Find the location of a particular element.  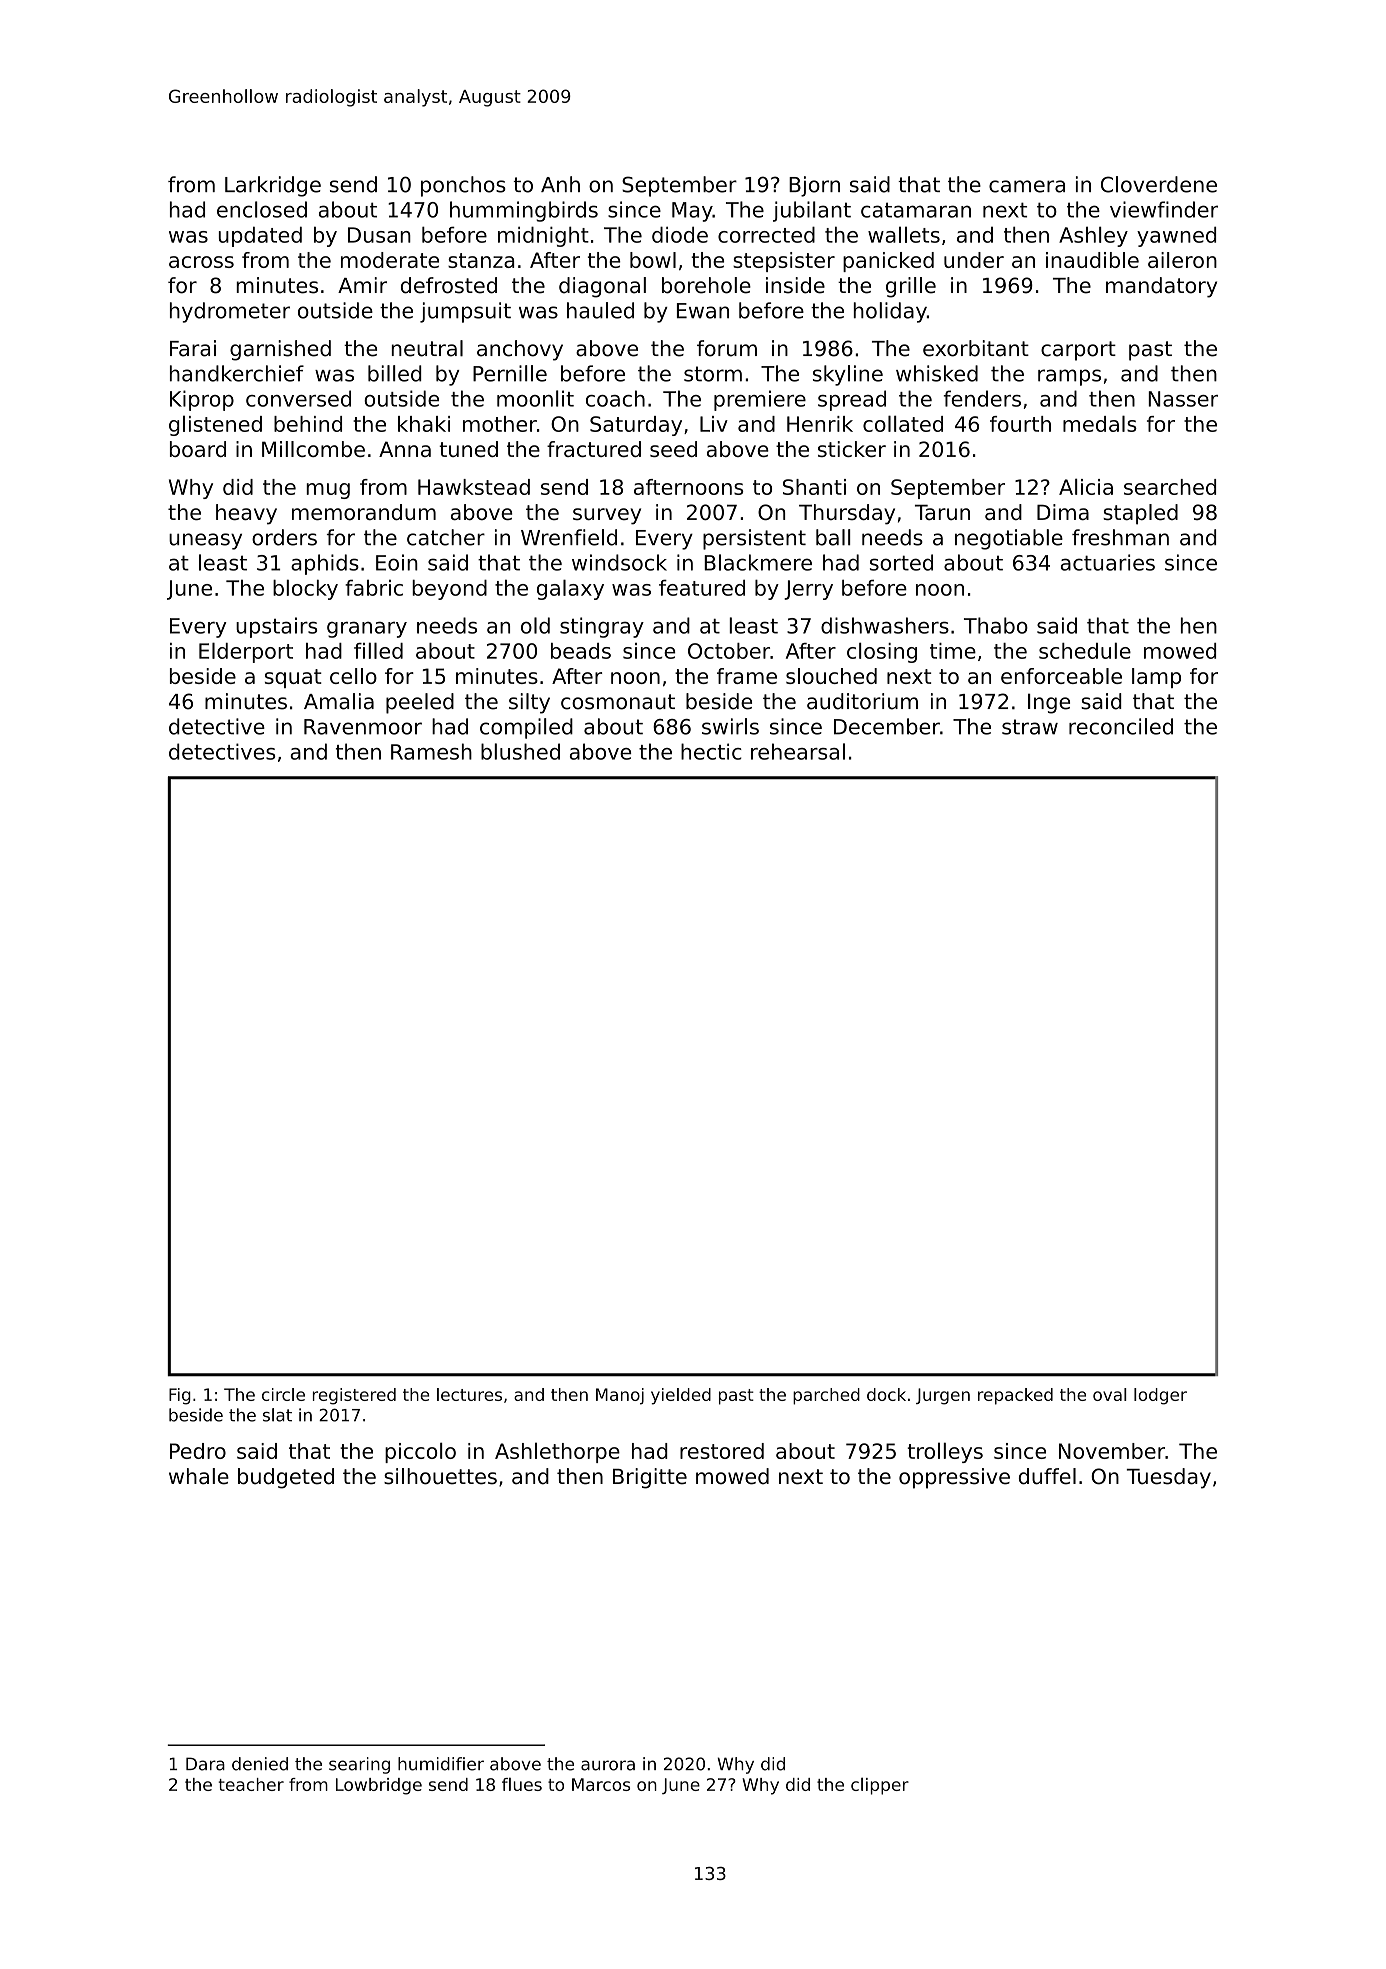

inside is located at coordinates (795, 285).
